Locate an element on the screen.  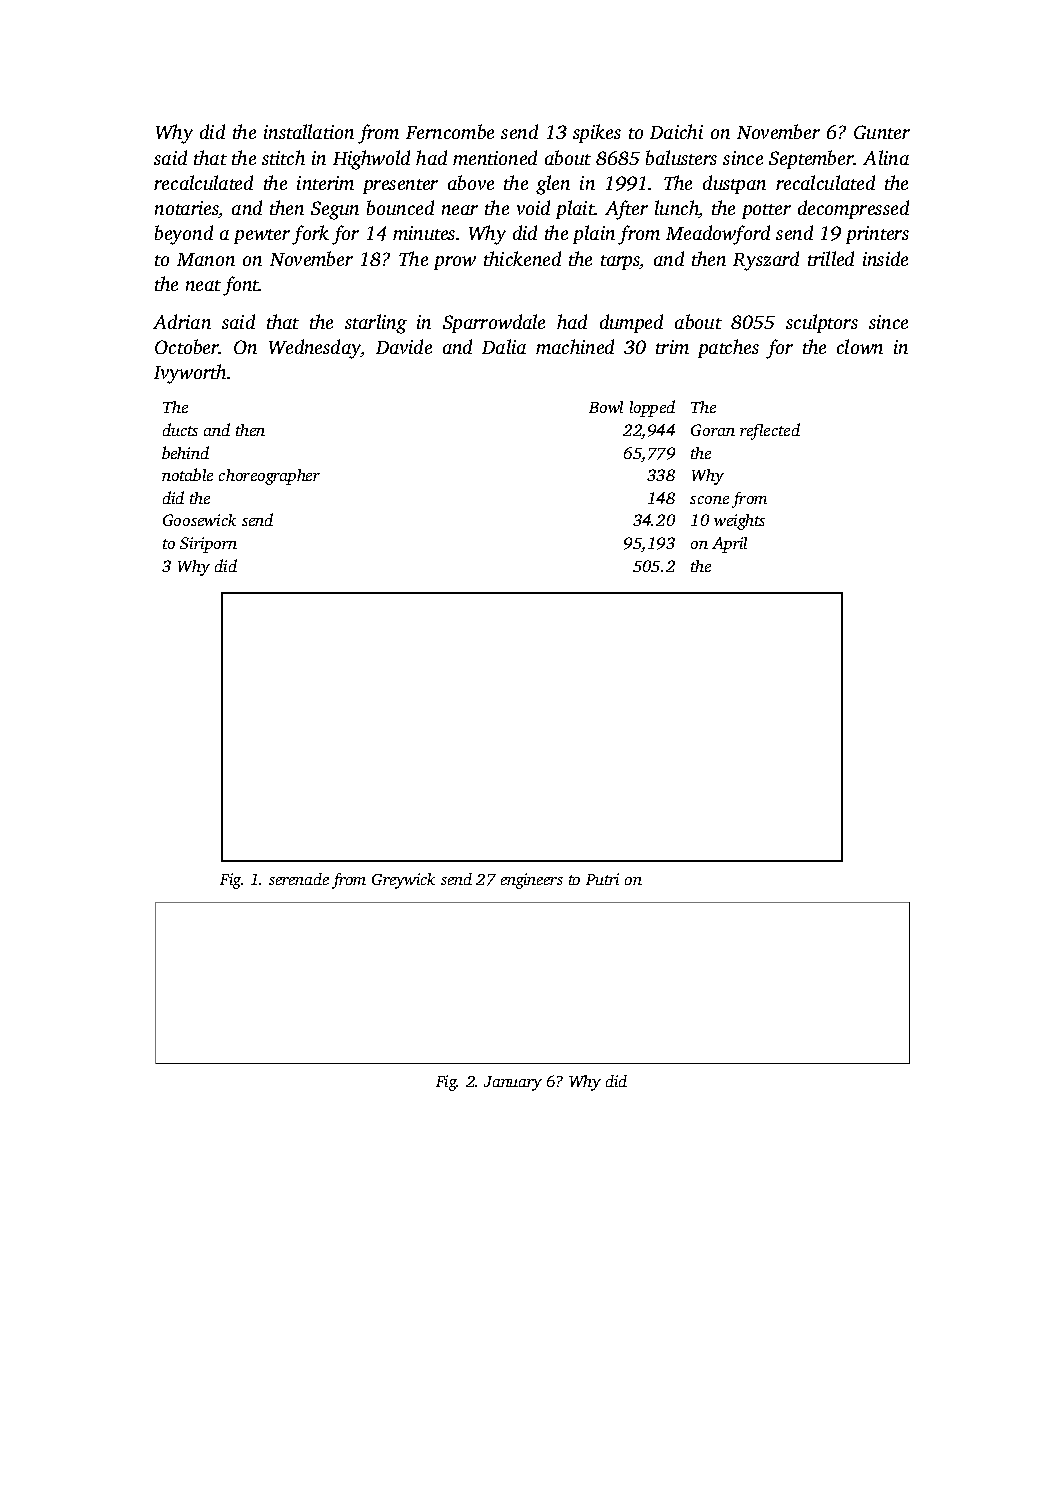
engineers is located at coordinates (532, 881).
